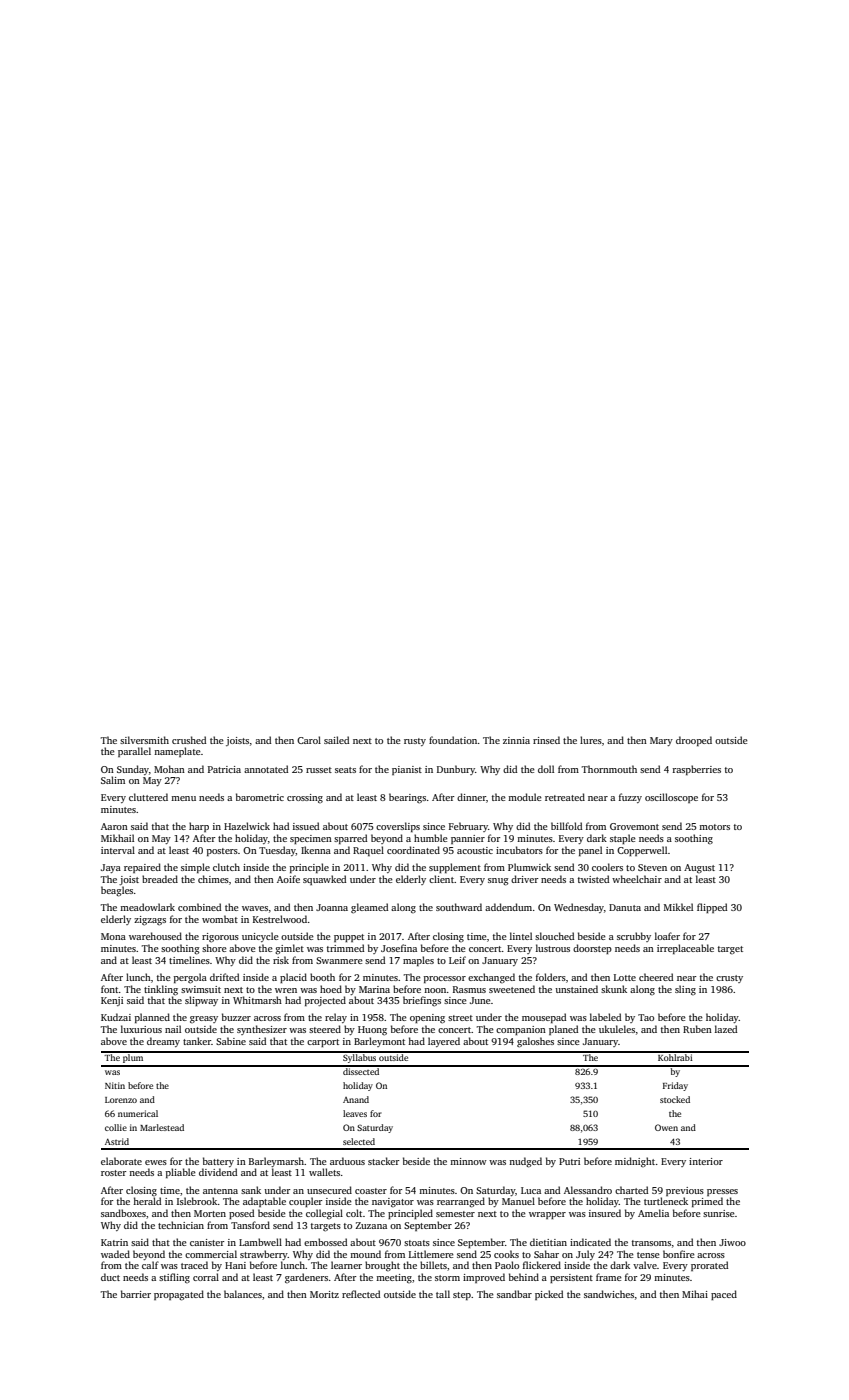 This page has height=1400, width=849. Describe the element at coordinates (444, 1042) in the page. I see `layered` at that location.
